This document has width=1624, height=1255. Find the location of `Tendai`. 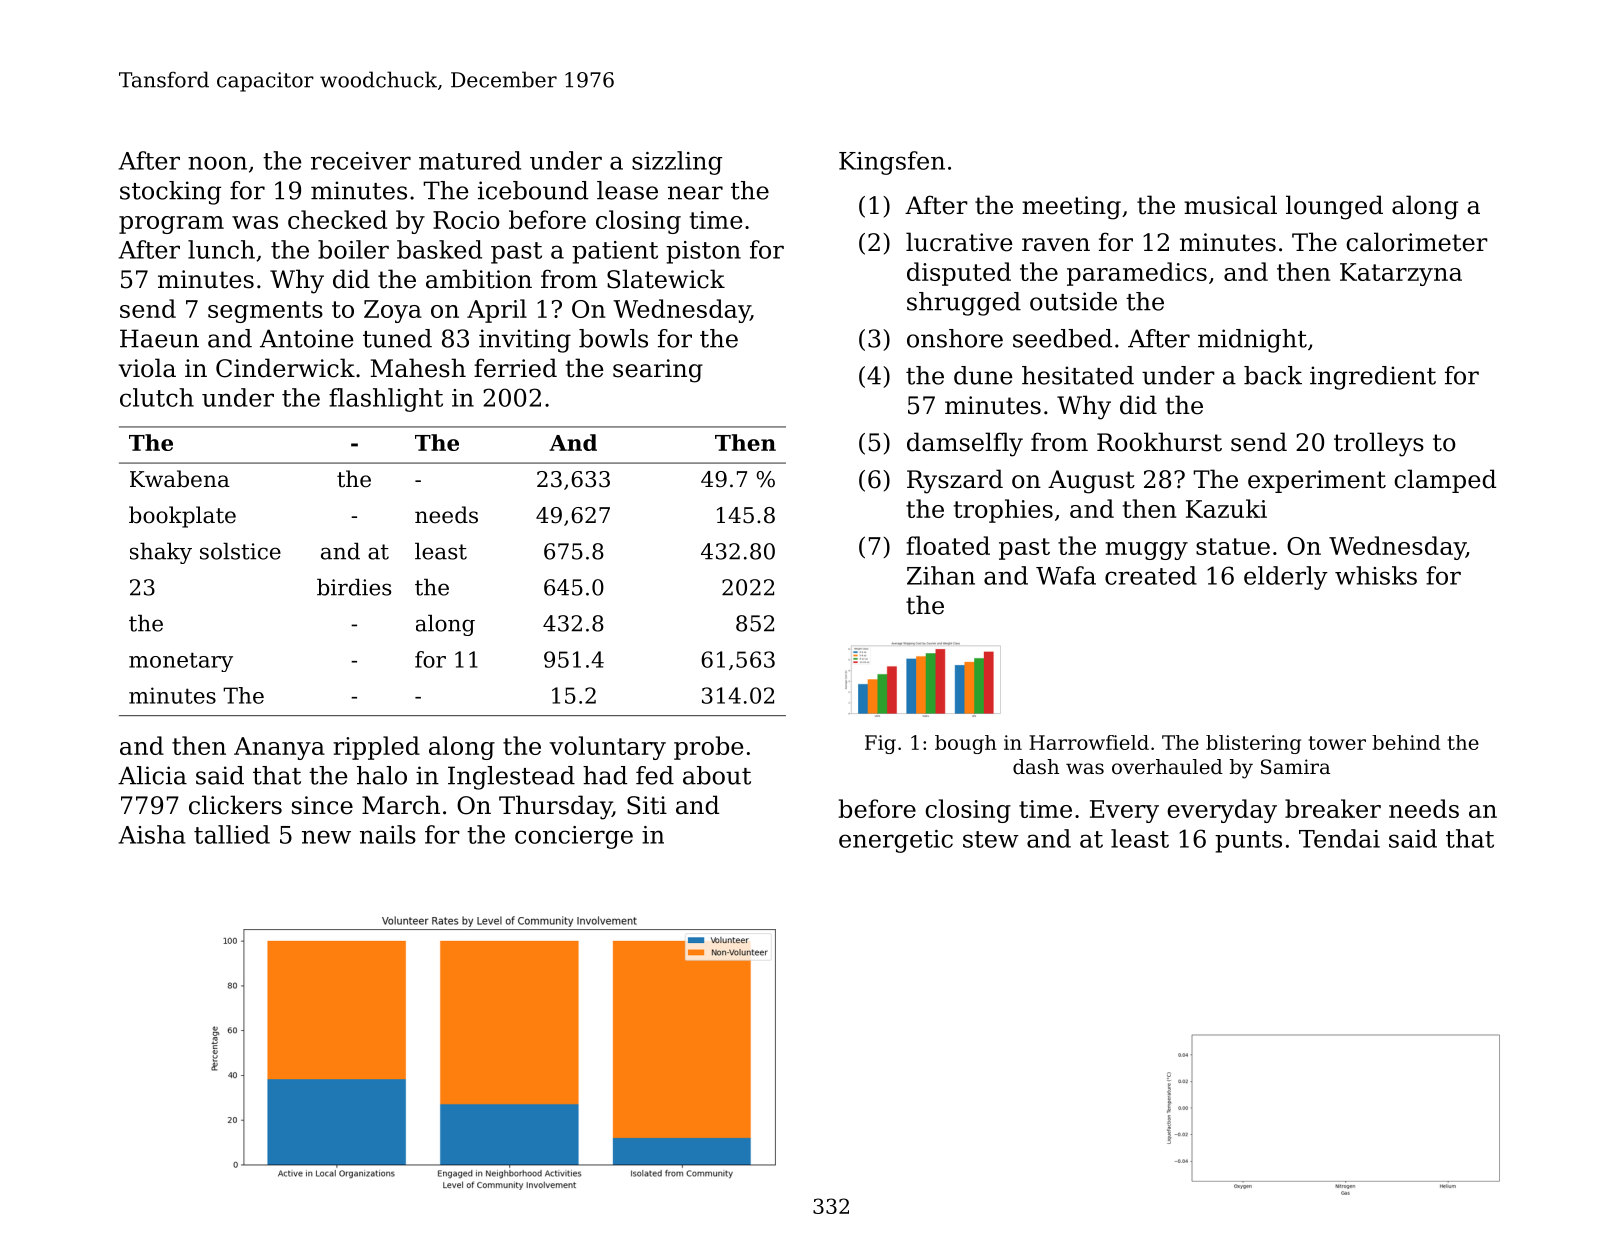

Tendai is located at coordinates (1339, 838).
